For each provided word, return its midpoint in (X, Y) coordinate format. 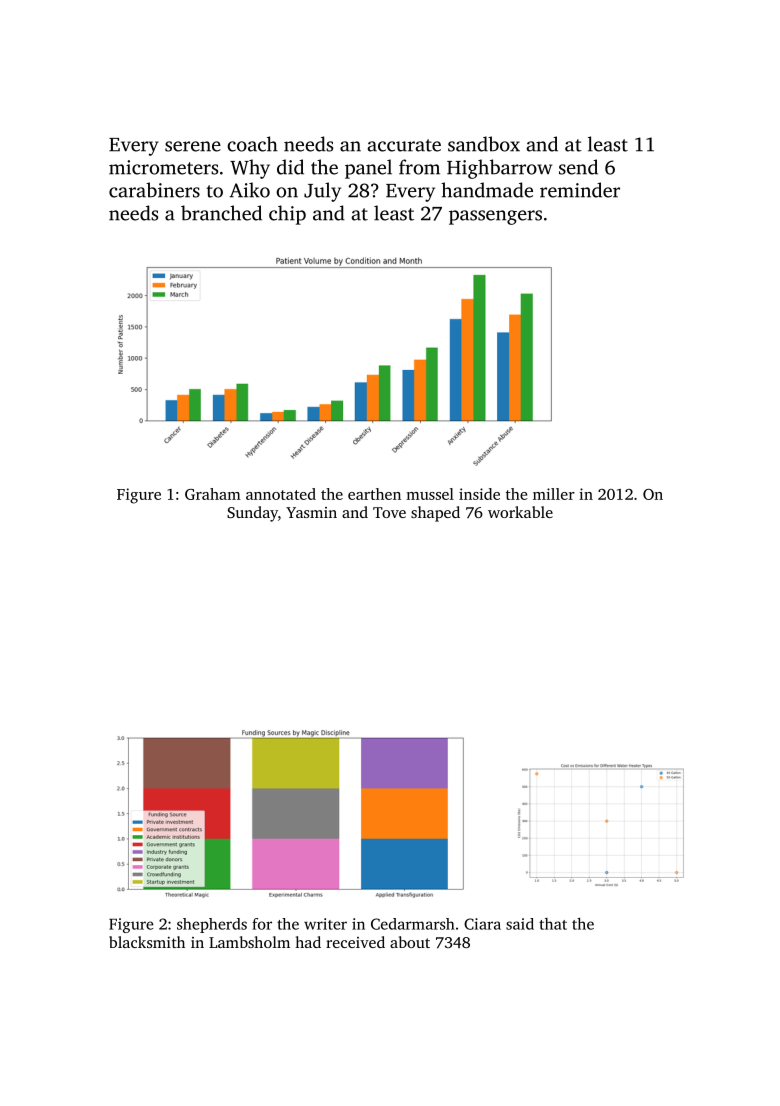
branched (221, 213)
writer (325, 924)
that (553, 924)
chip (287, 215)
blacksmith (147, 942)
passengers (495, 217)
